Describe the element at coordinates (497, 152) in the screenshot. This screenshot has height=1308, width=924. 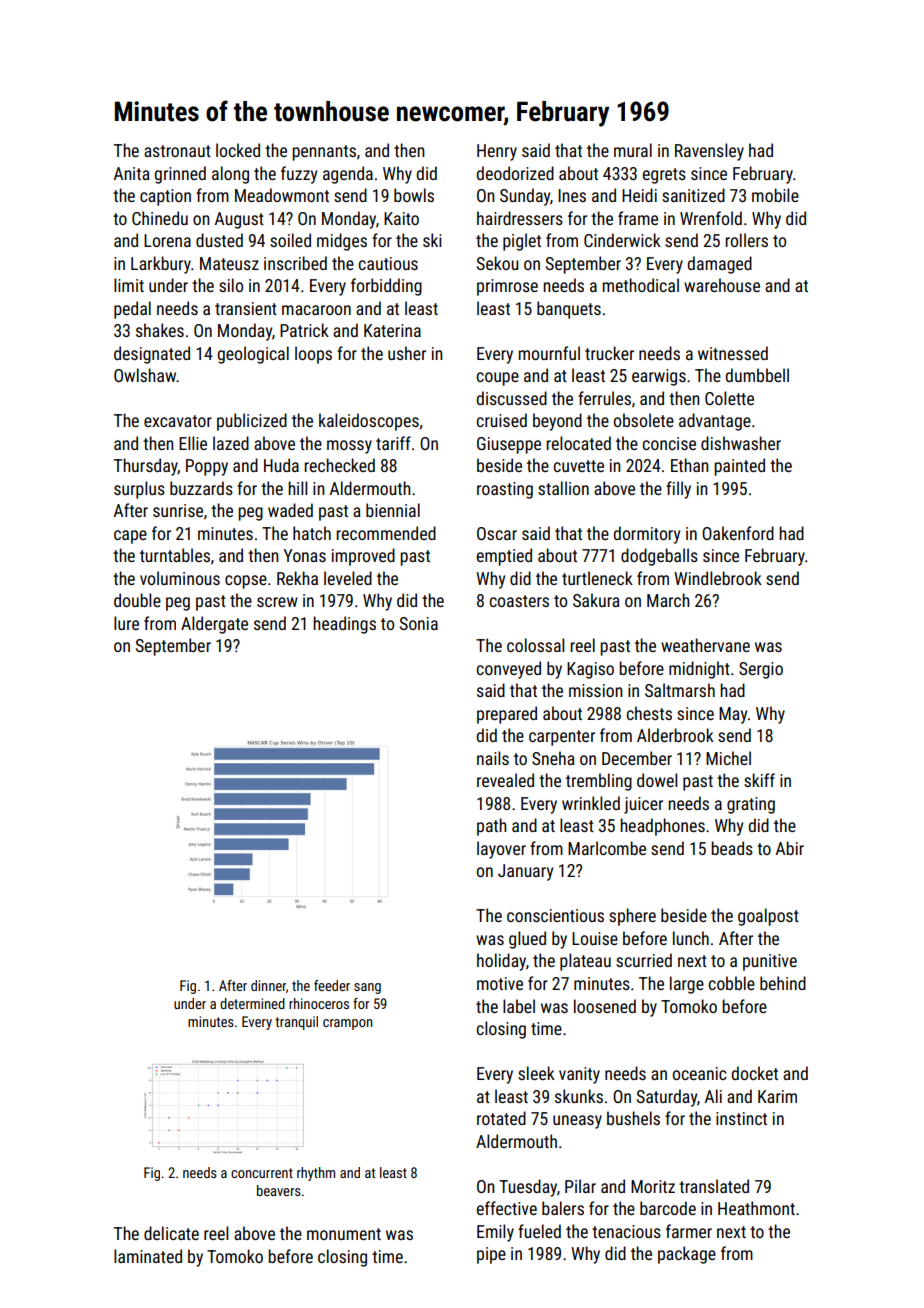
I see `Henry` at that location.
